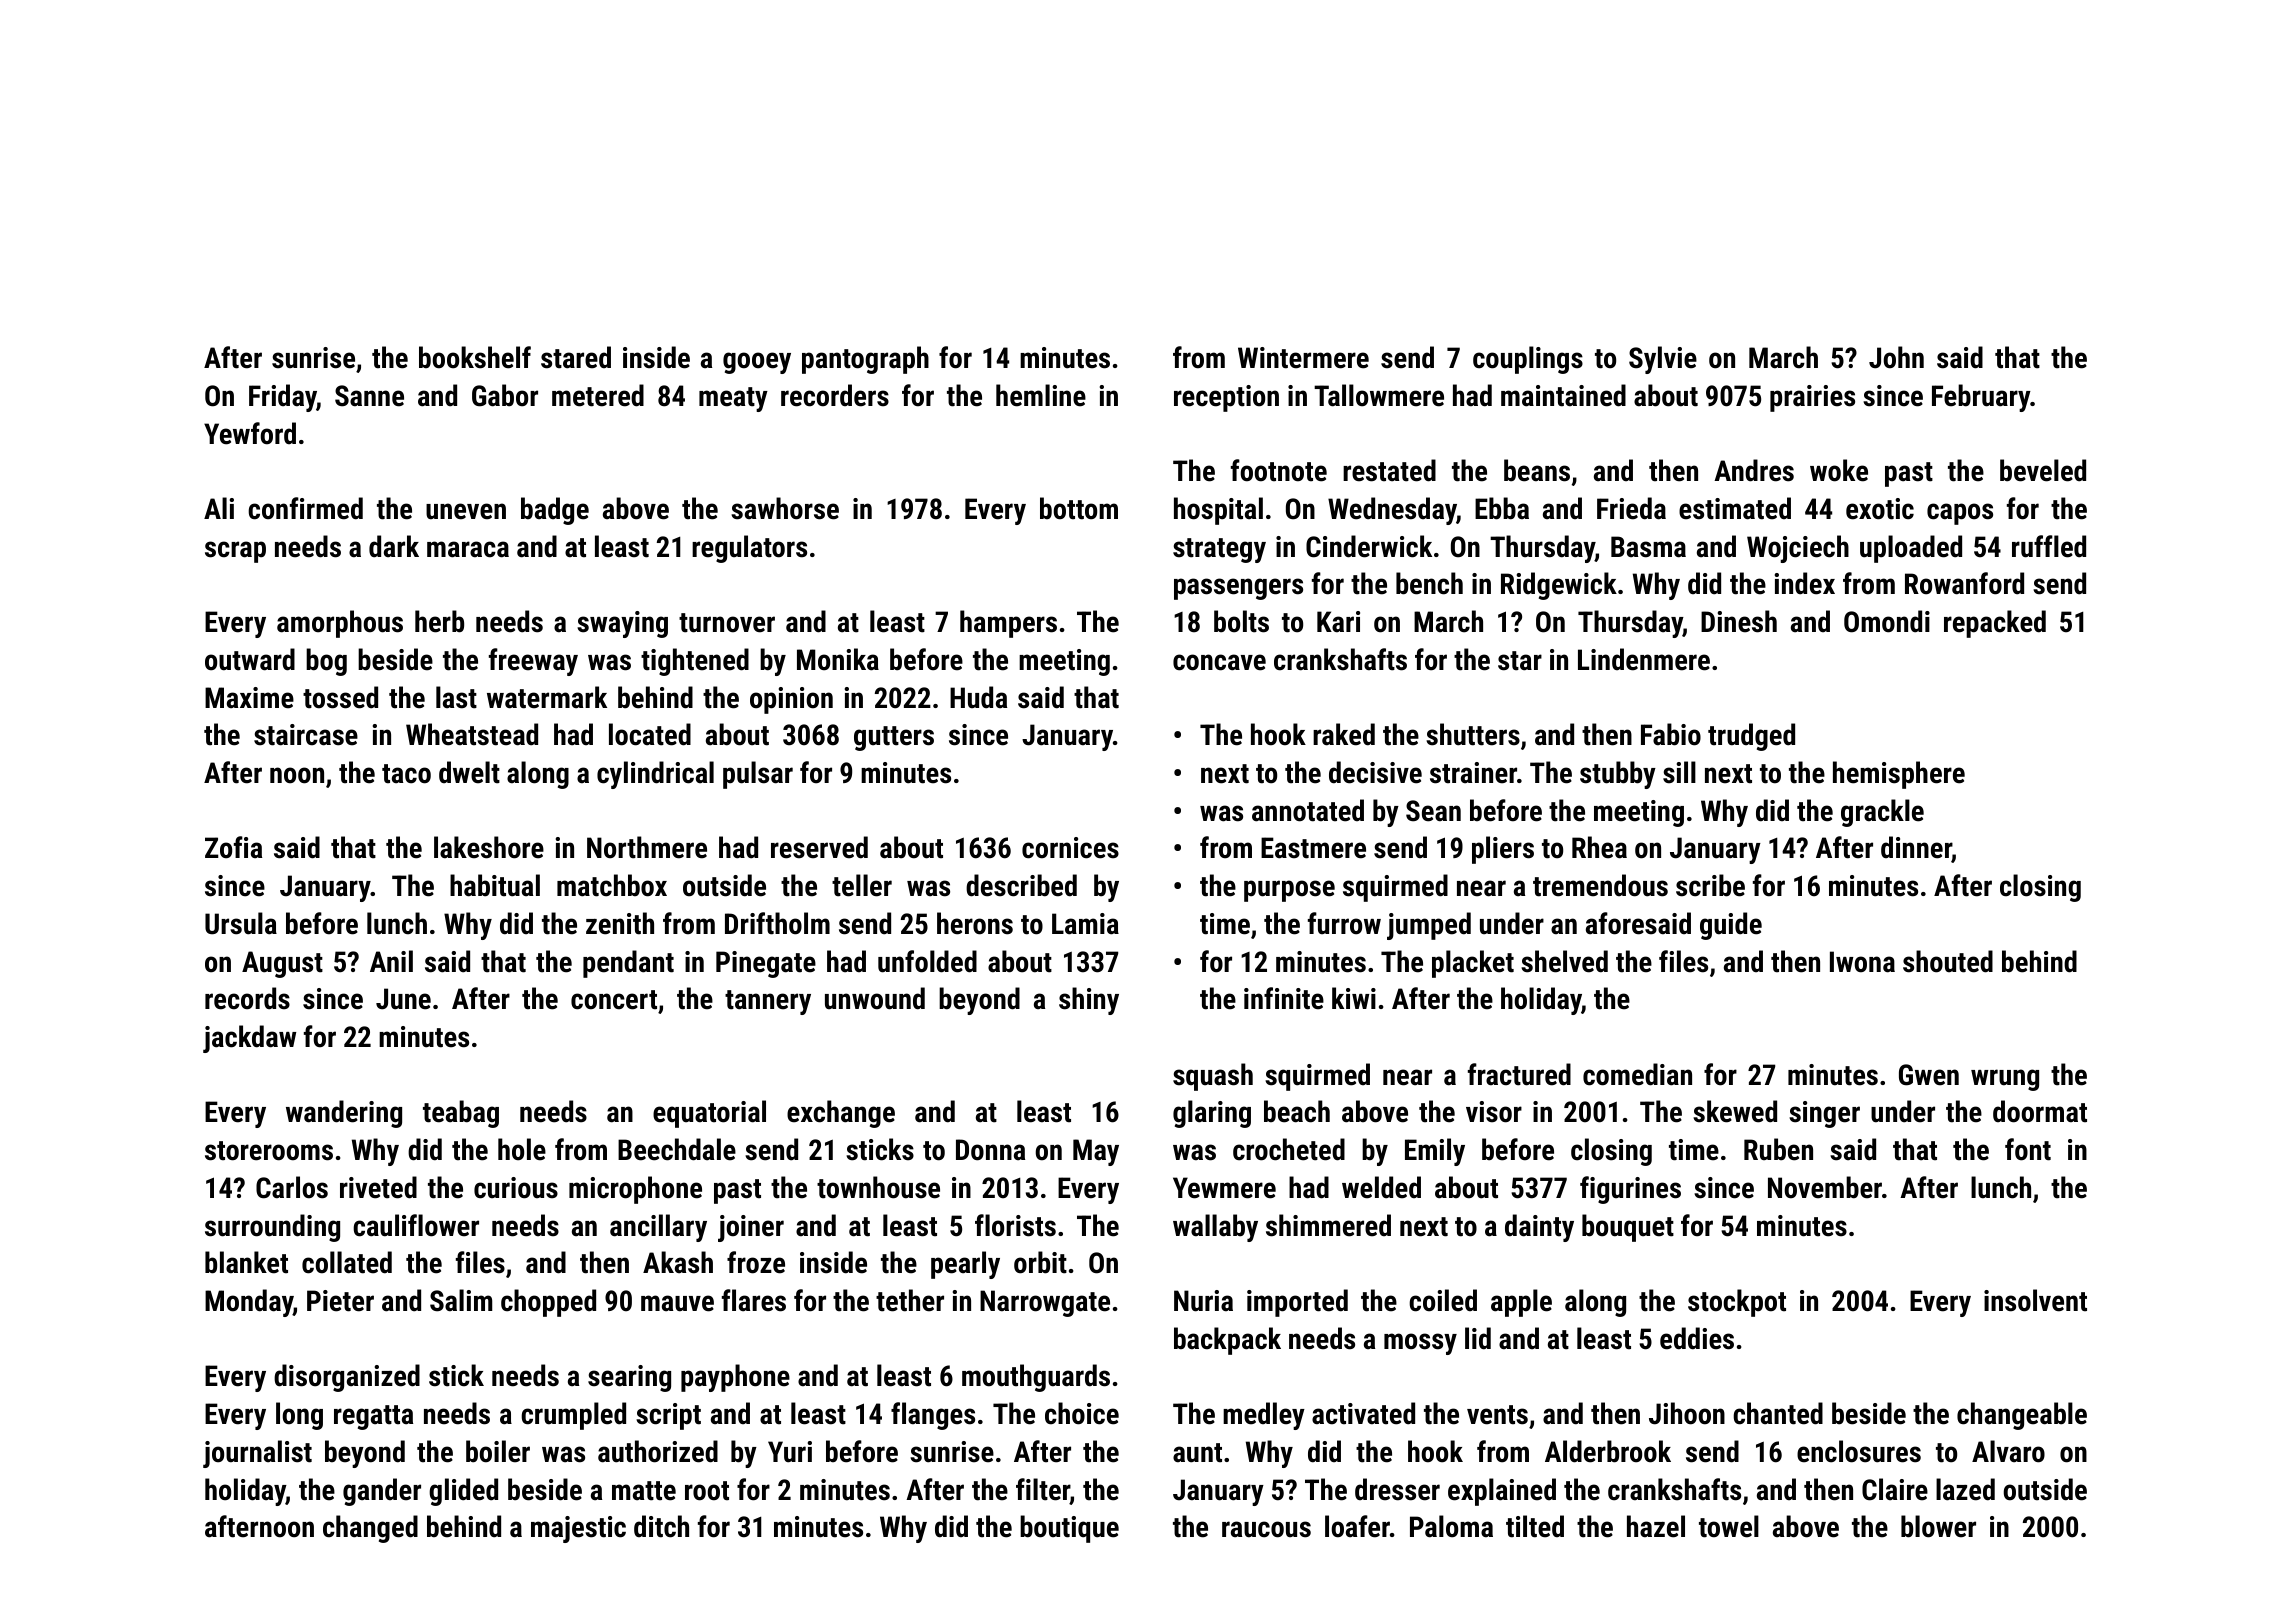 This document has width=2292, height=1620. What do you see at coordinates (1433, 811) in the document?
I see `Sean` at bounding box center [1433, 811].
